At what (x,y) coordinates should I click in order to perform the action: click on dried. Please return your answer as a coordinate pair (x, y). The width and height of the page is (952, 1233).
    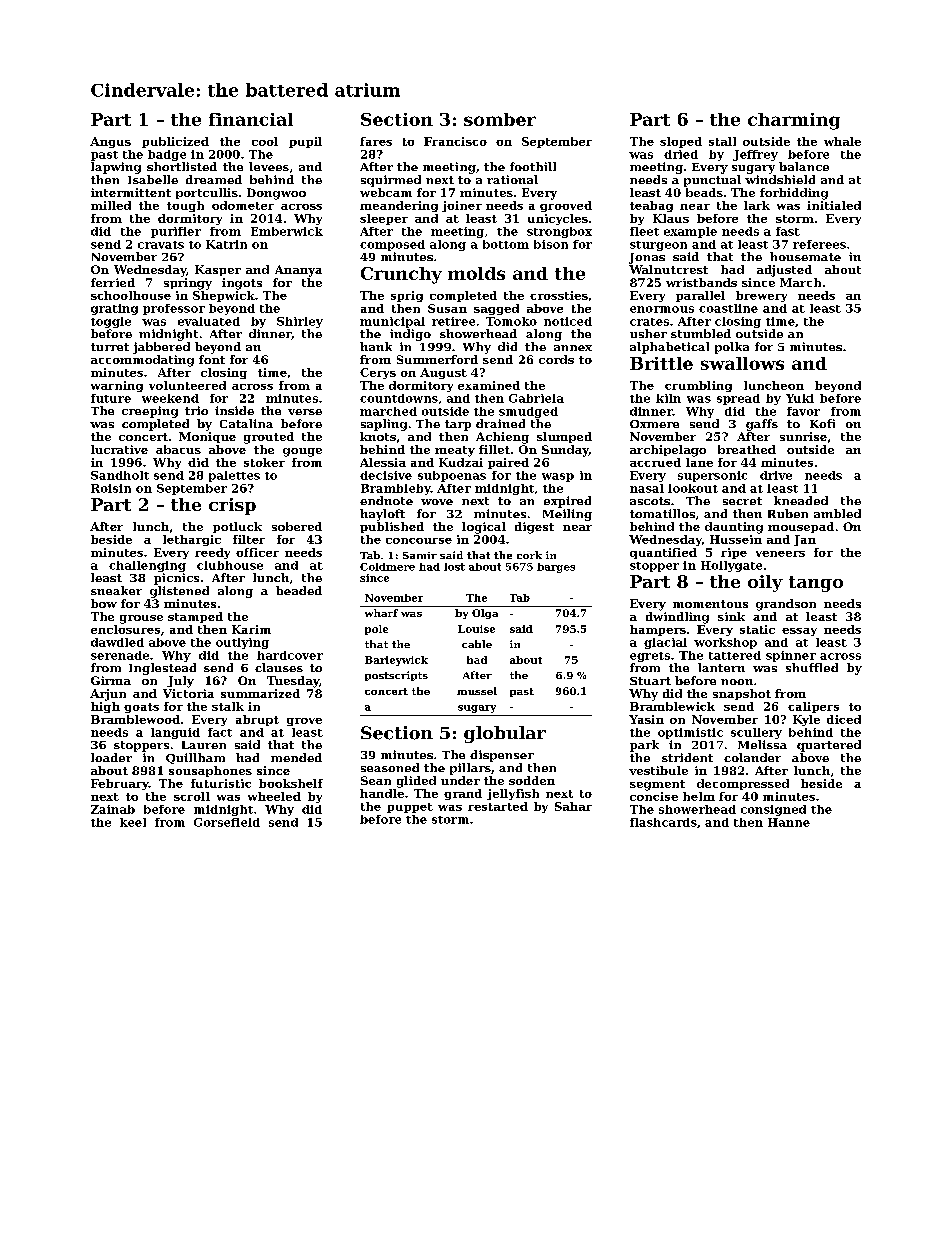
    Looking at the image, I should click on (681, 154).
